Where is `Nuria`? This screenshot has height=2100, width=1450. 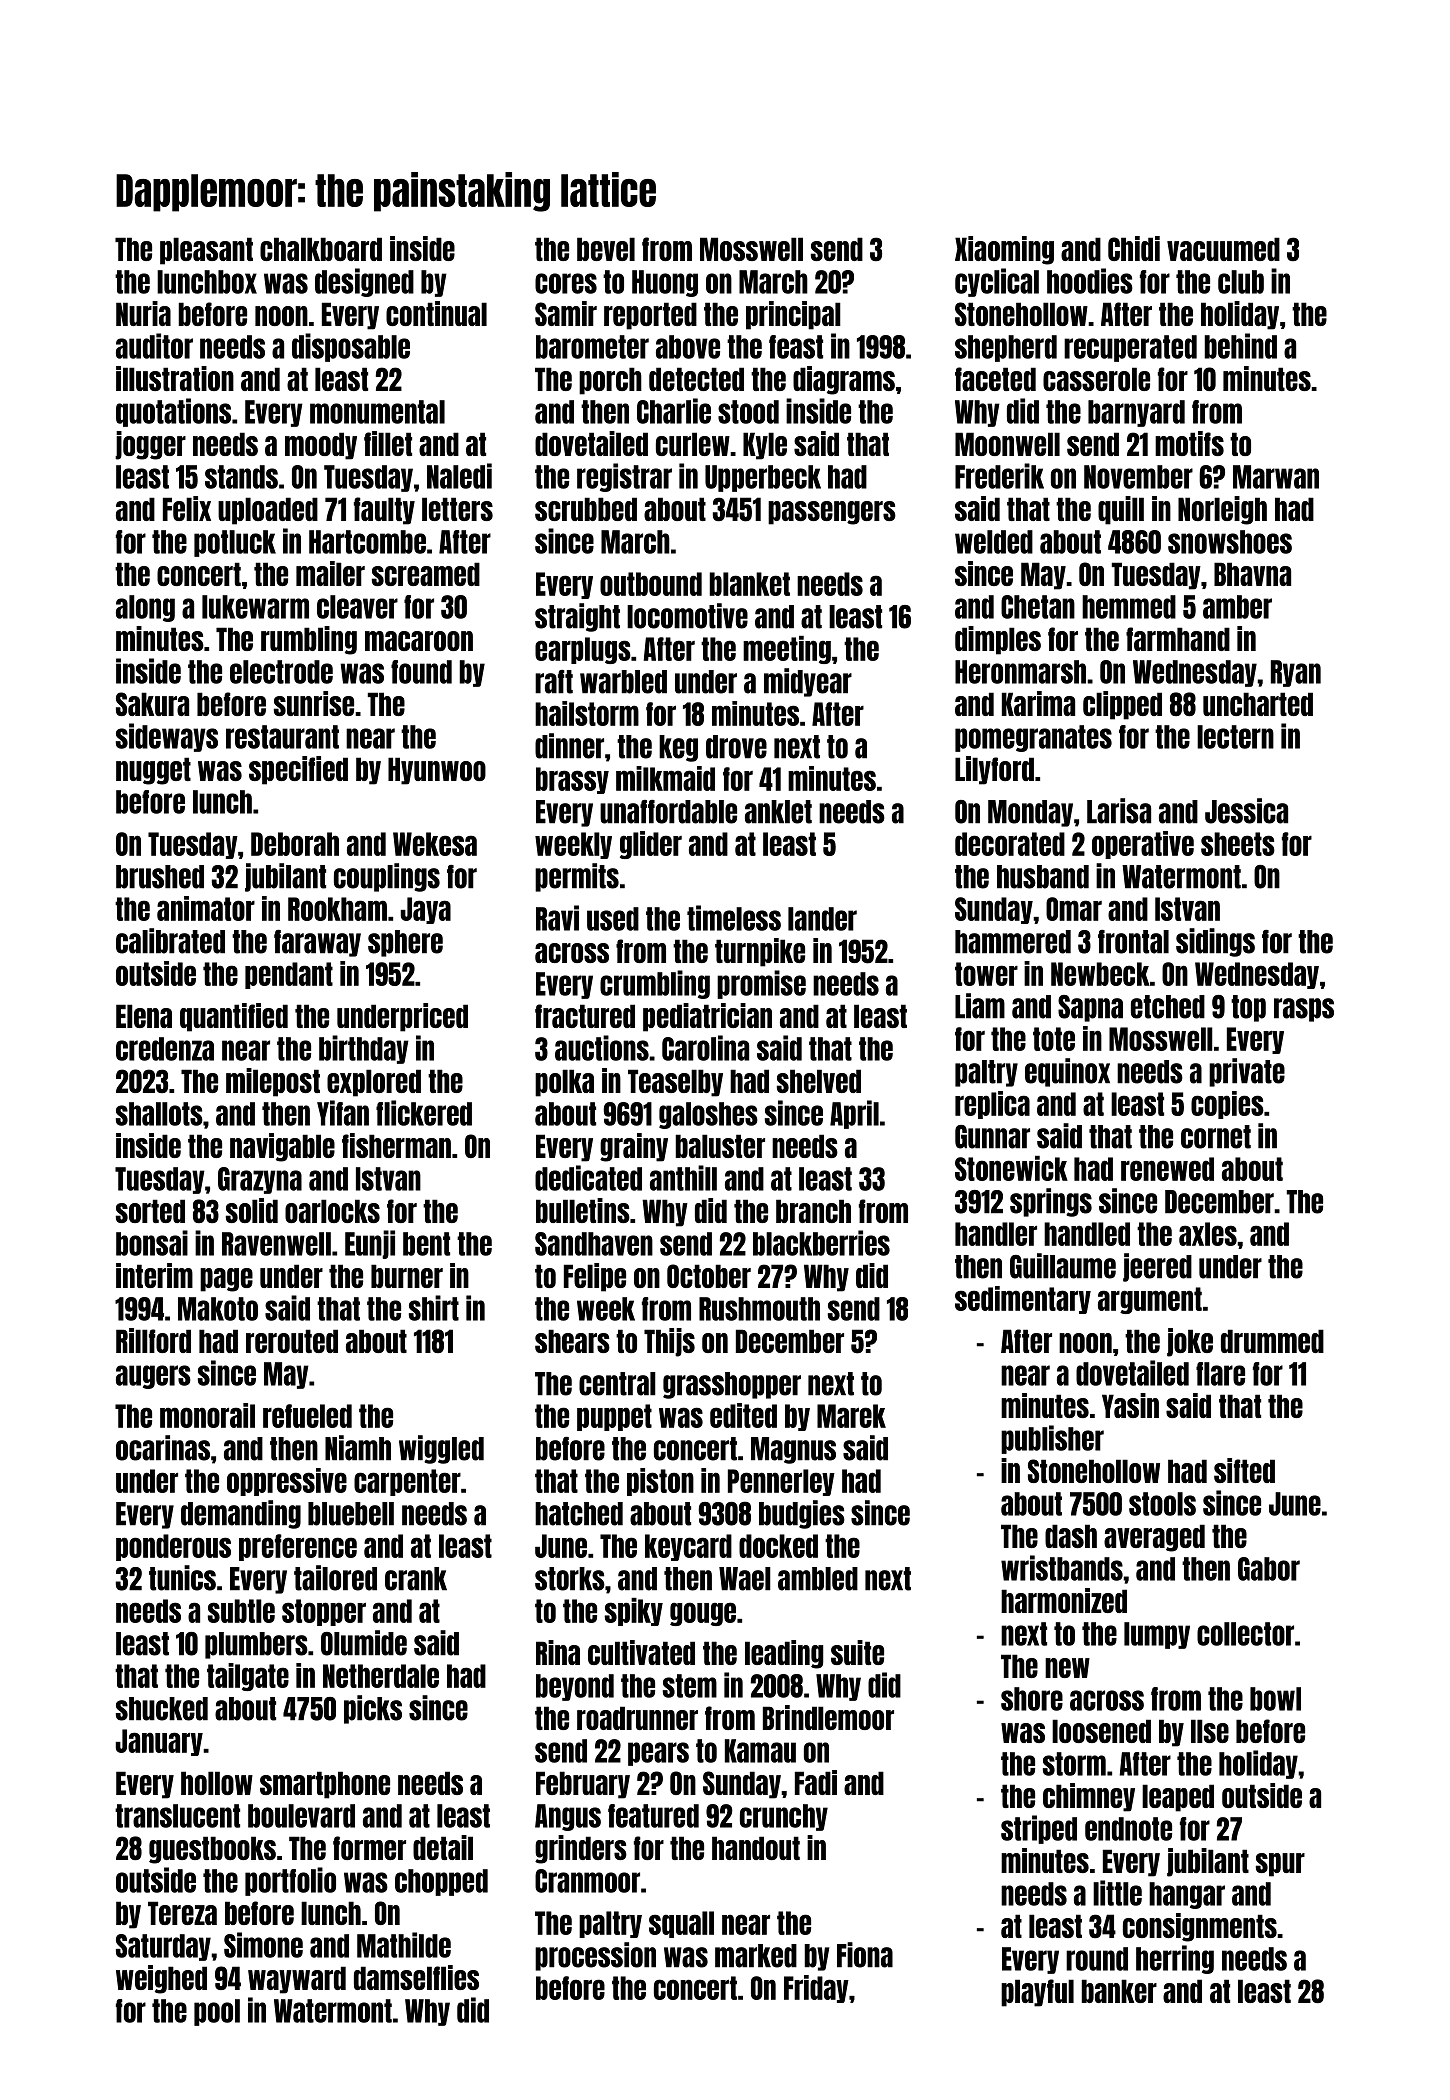 Nuria is located at coordinates (143, 313).
